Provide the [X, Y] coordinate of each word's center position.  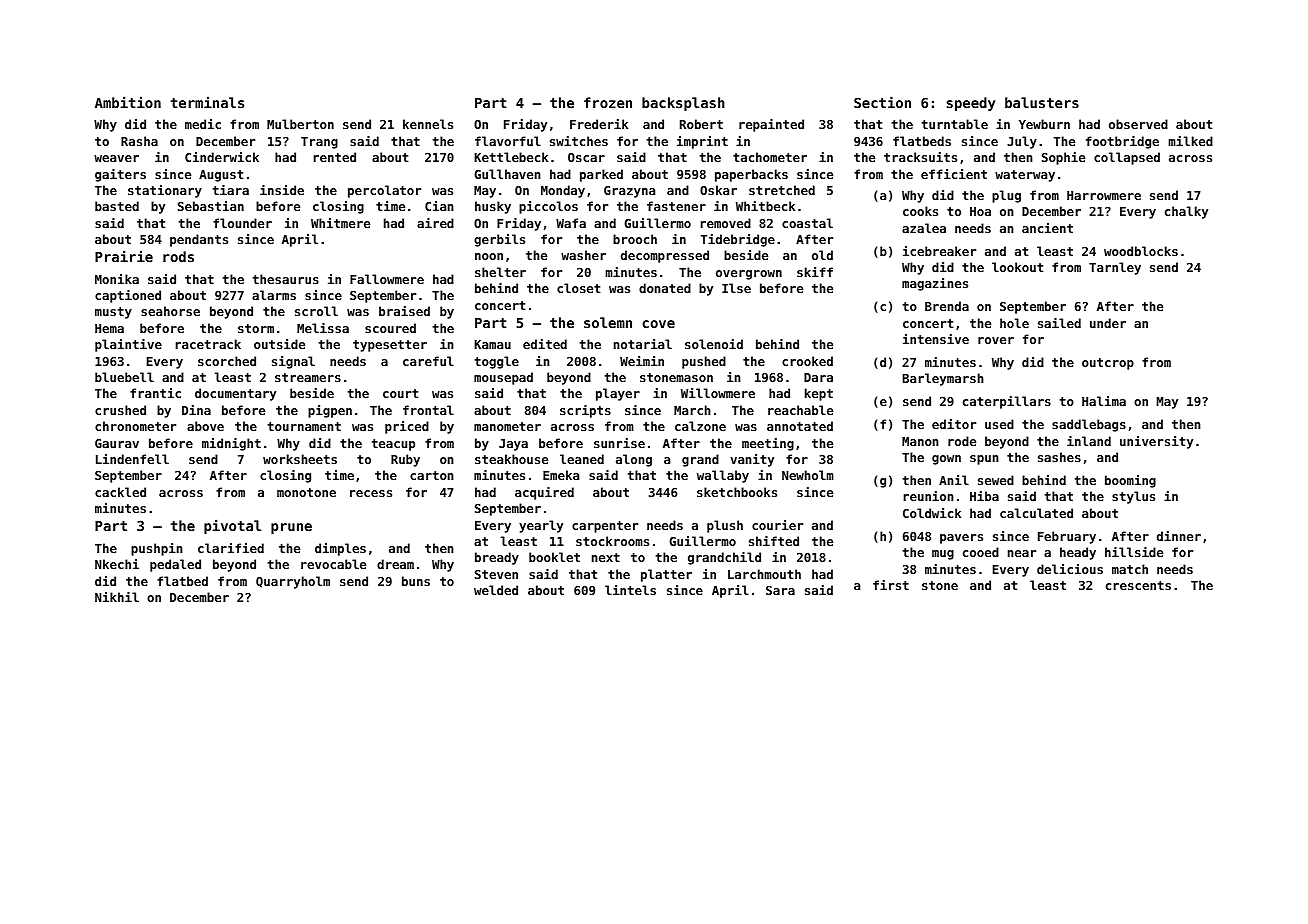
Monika [117, 279]
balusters [1042, 102]
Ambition [128, 102]
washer [583, 255]
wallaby [723, 476]
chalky [1186, 212]
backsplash [683, 104]
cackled [120, 492]
